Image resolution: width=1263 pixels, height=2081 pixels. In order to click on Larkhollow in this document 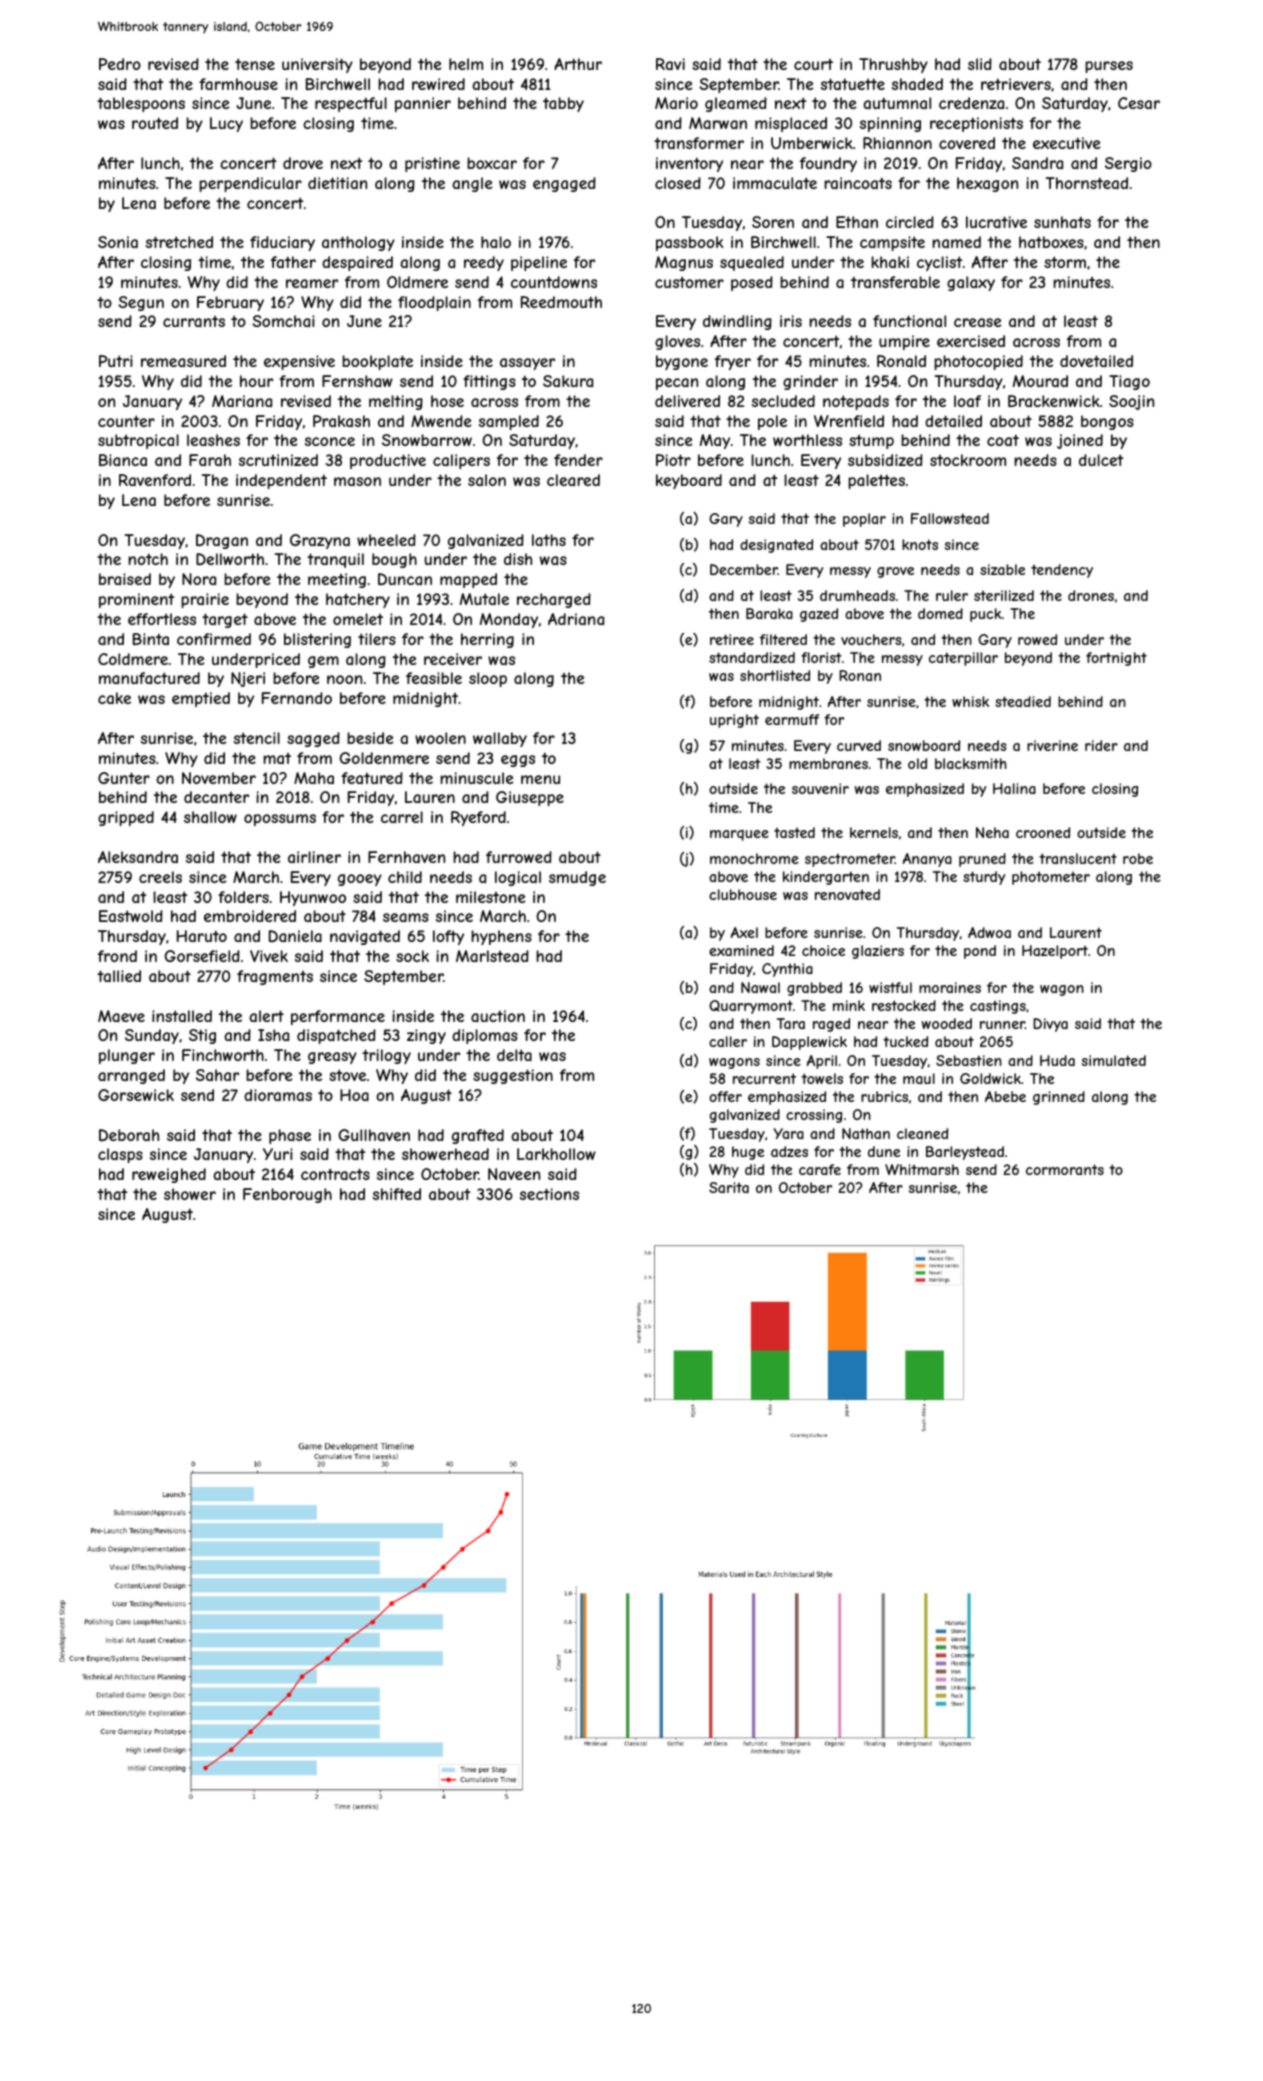, I will do `click(556, 1154)`.
